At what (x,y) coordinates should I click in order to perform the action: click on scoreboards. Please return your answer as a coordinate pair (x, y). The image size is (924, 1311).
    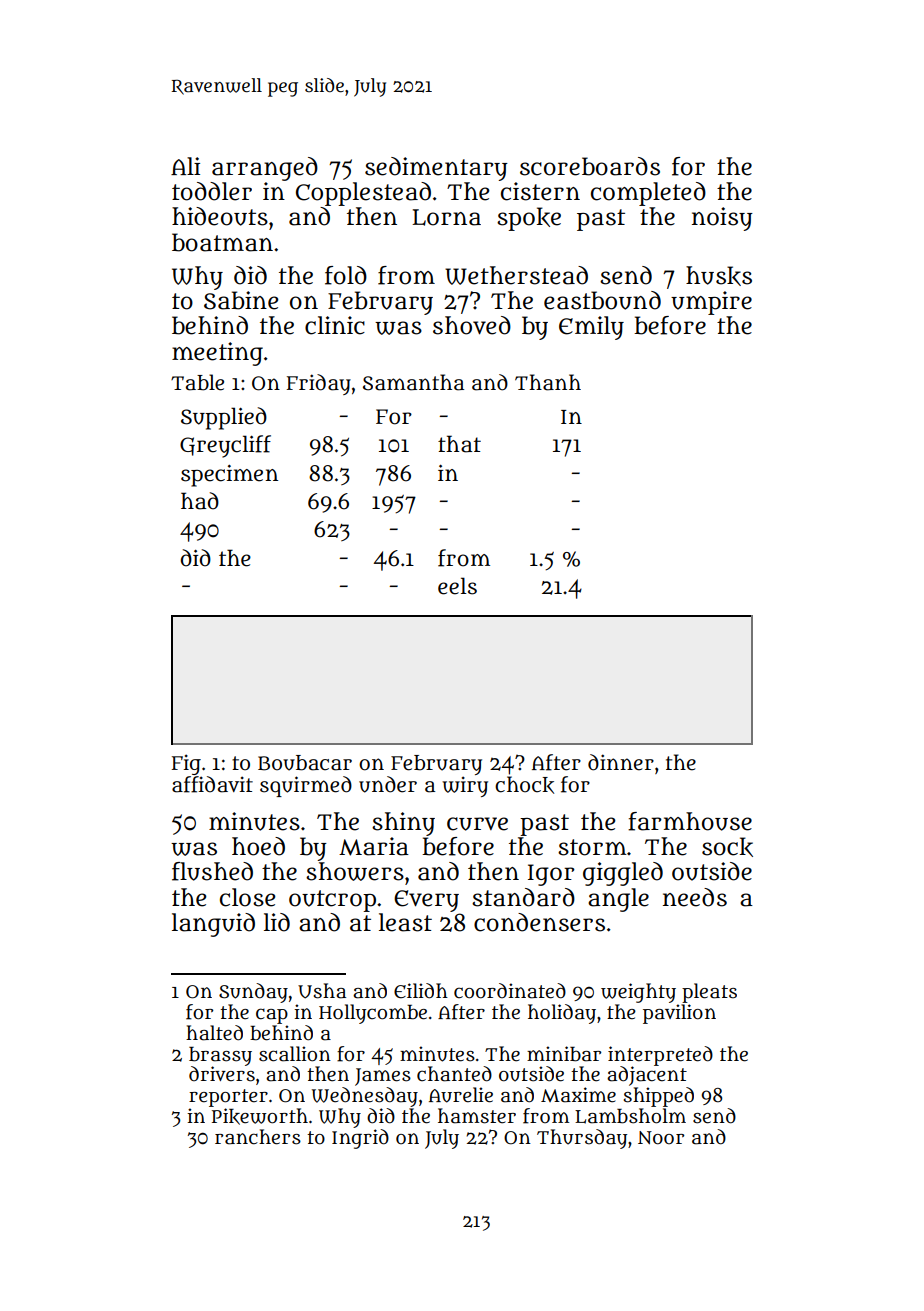
    Looking at the image, I should click on (590, 166).
